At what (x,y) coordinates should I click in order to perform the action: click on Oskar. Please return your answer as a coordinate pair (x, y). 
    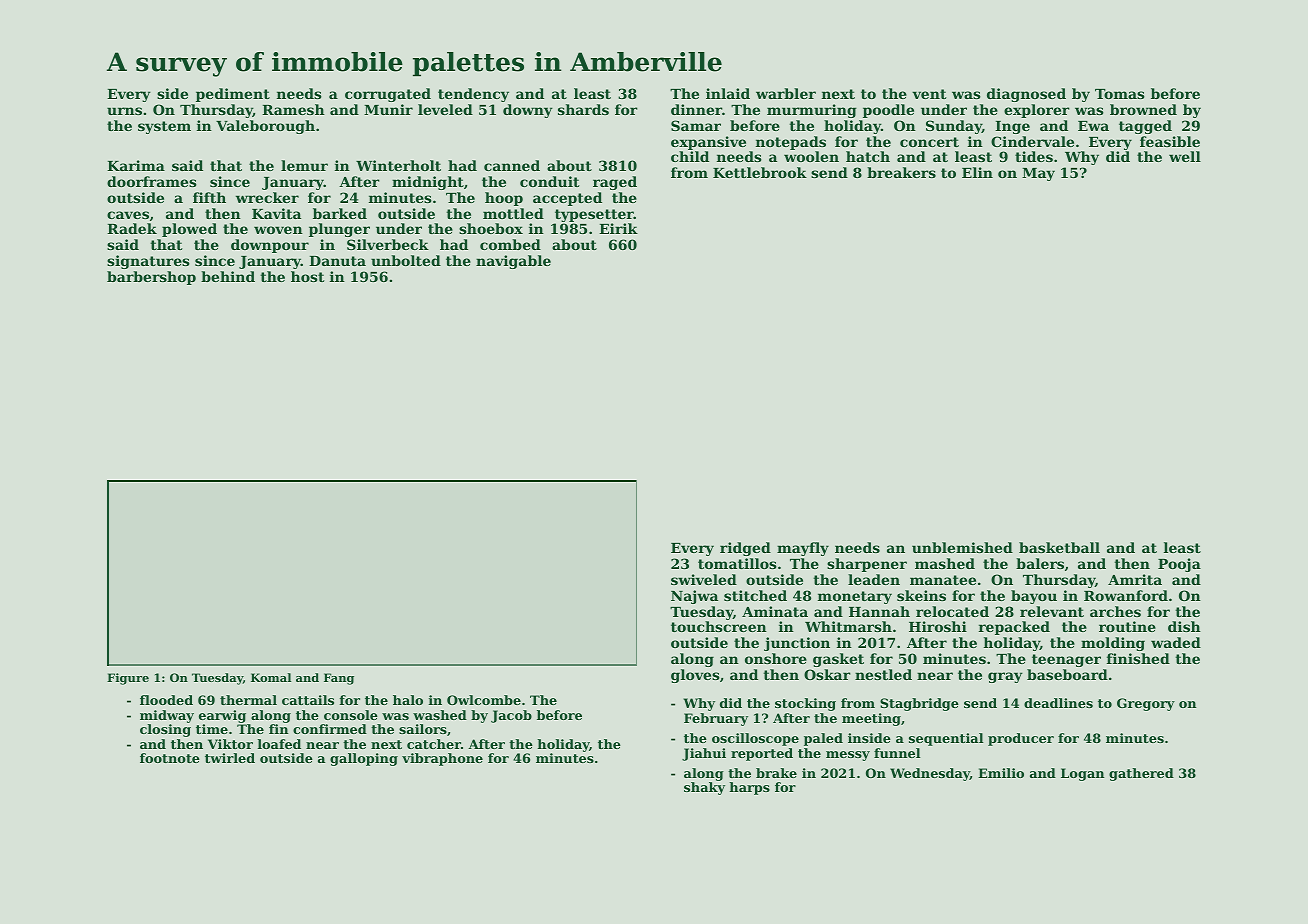
    Looking at the image, I should click on (827, 674).
